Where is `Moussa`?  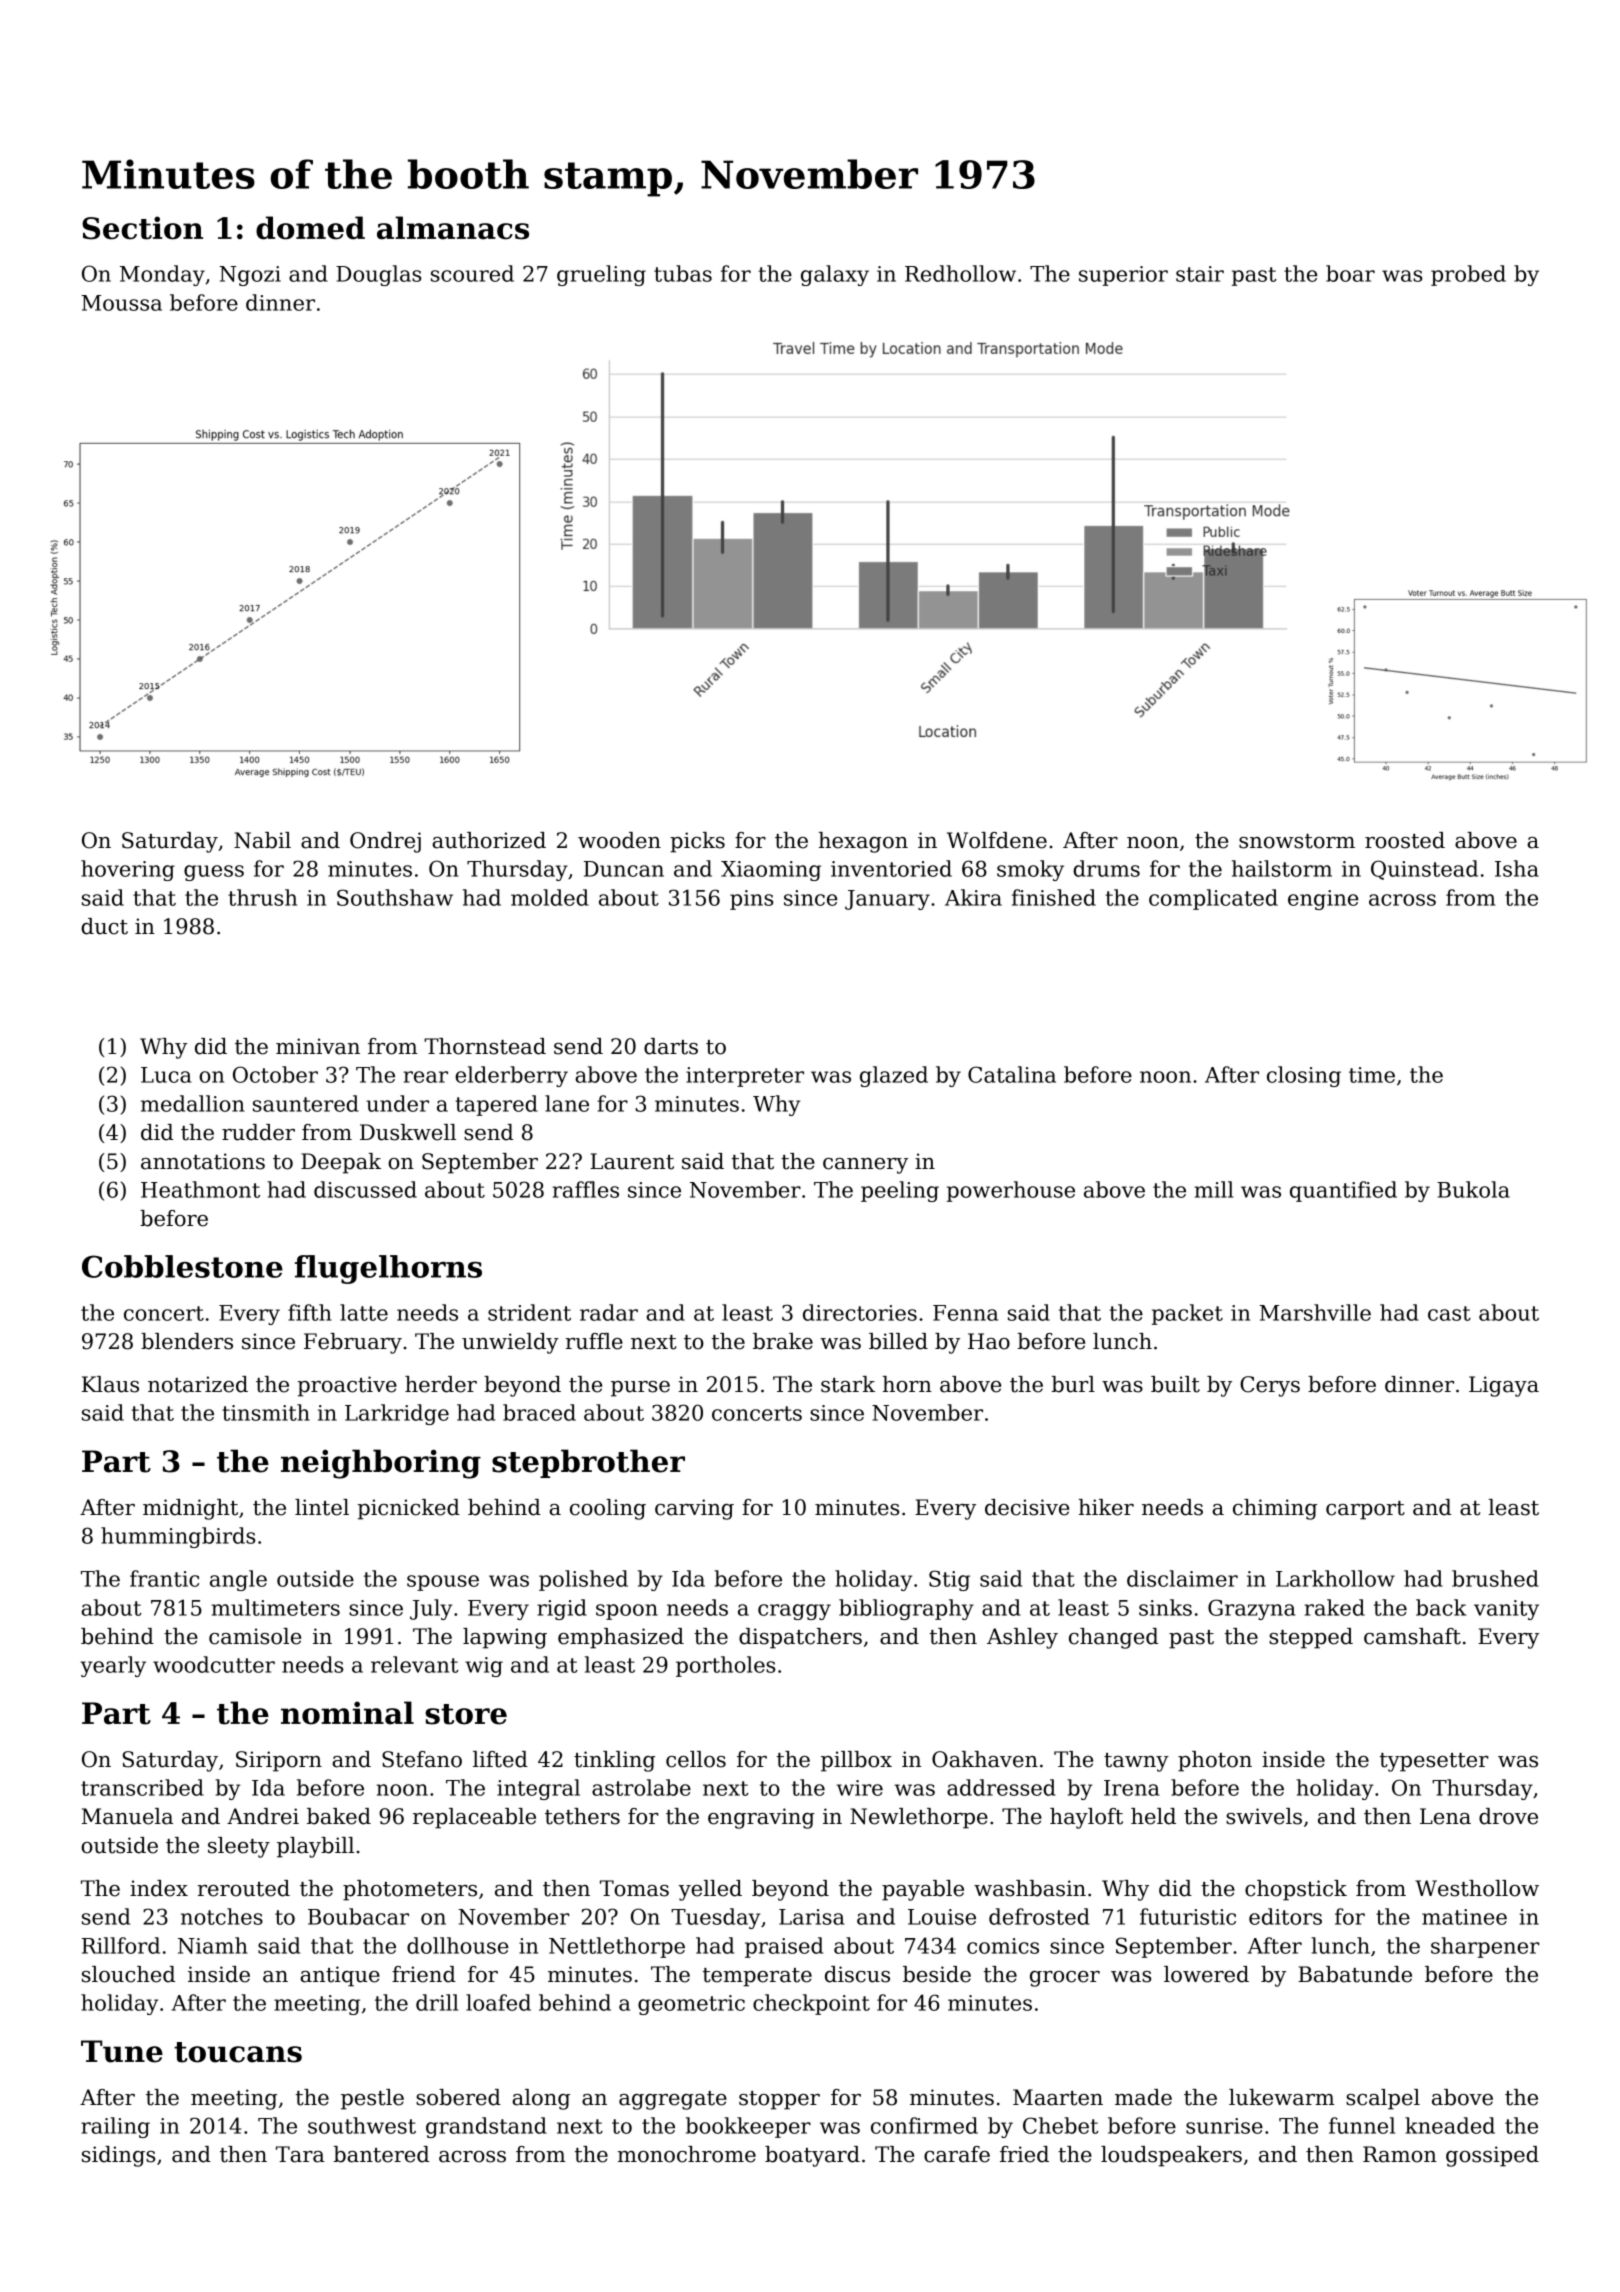 Moussa is located at coordinates (121, 303).
